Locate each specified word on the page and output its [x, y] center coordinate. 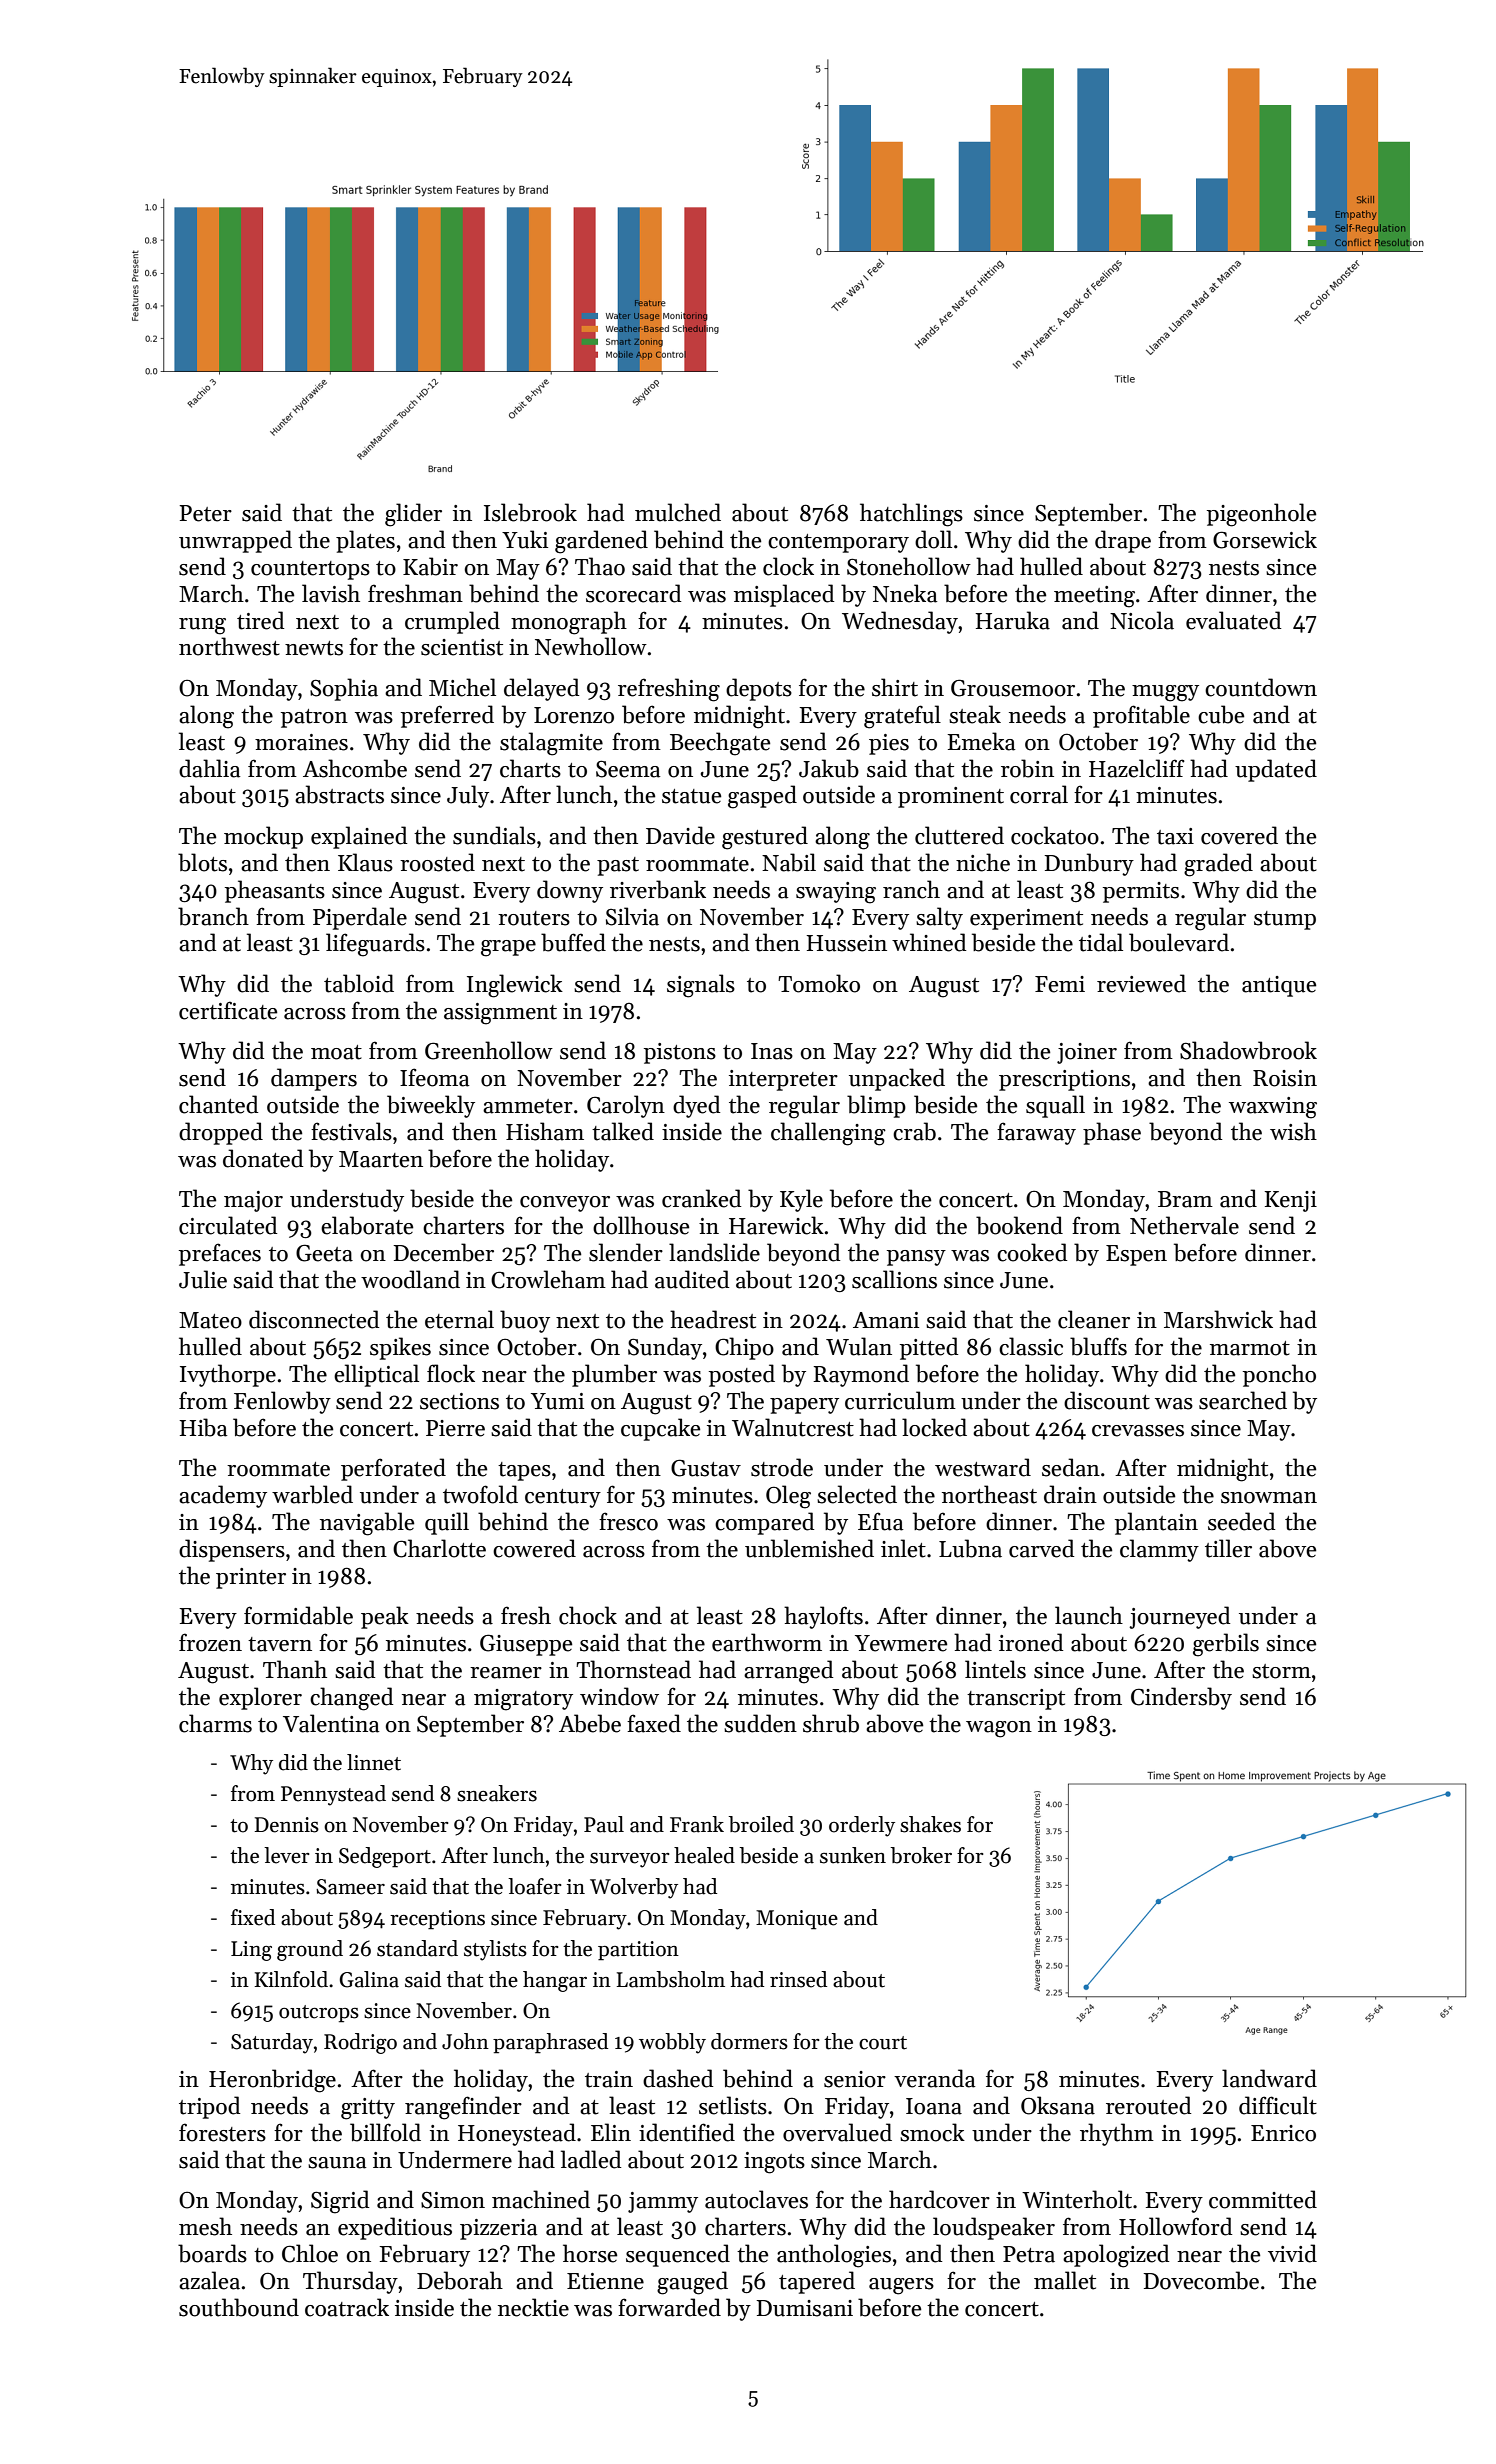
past [618, 866]
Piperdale [360, 918]
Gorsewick [1265, 539]
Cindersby [1181, 1698]
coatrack [347, 2307]
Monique [797, 1920]
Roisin [1285, 1078]
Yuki [525, 539]
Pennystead [333, 1795]
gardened [601, 542]
